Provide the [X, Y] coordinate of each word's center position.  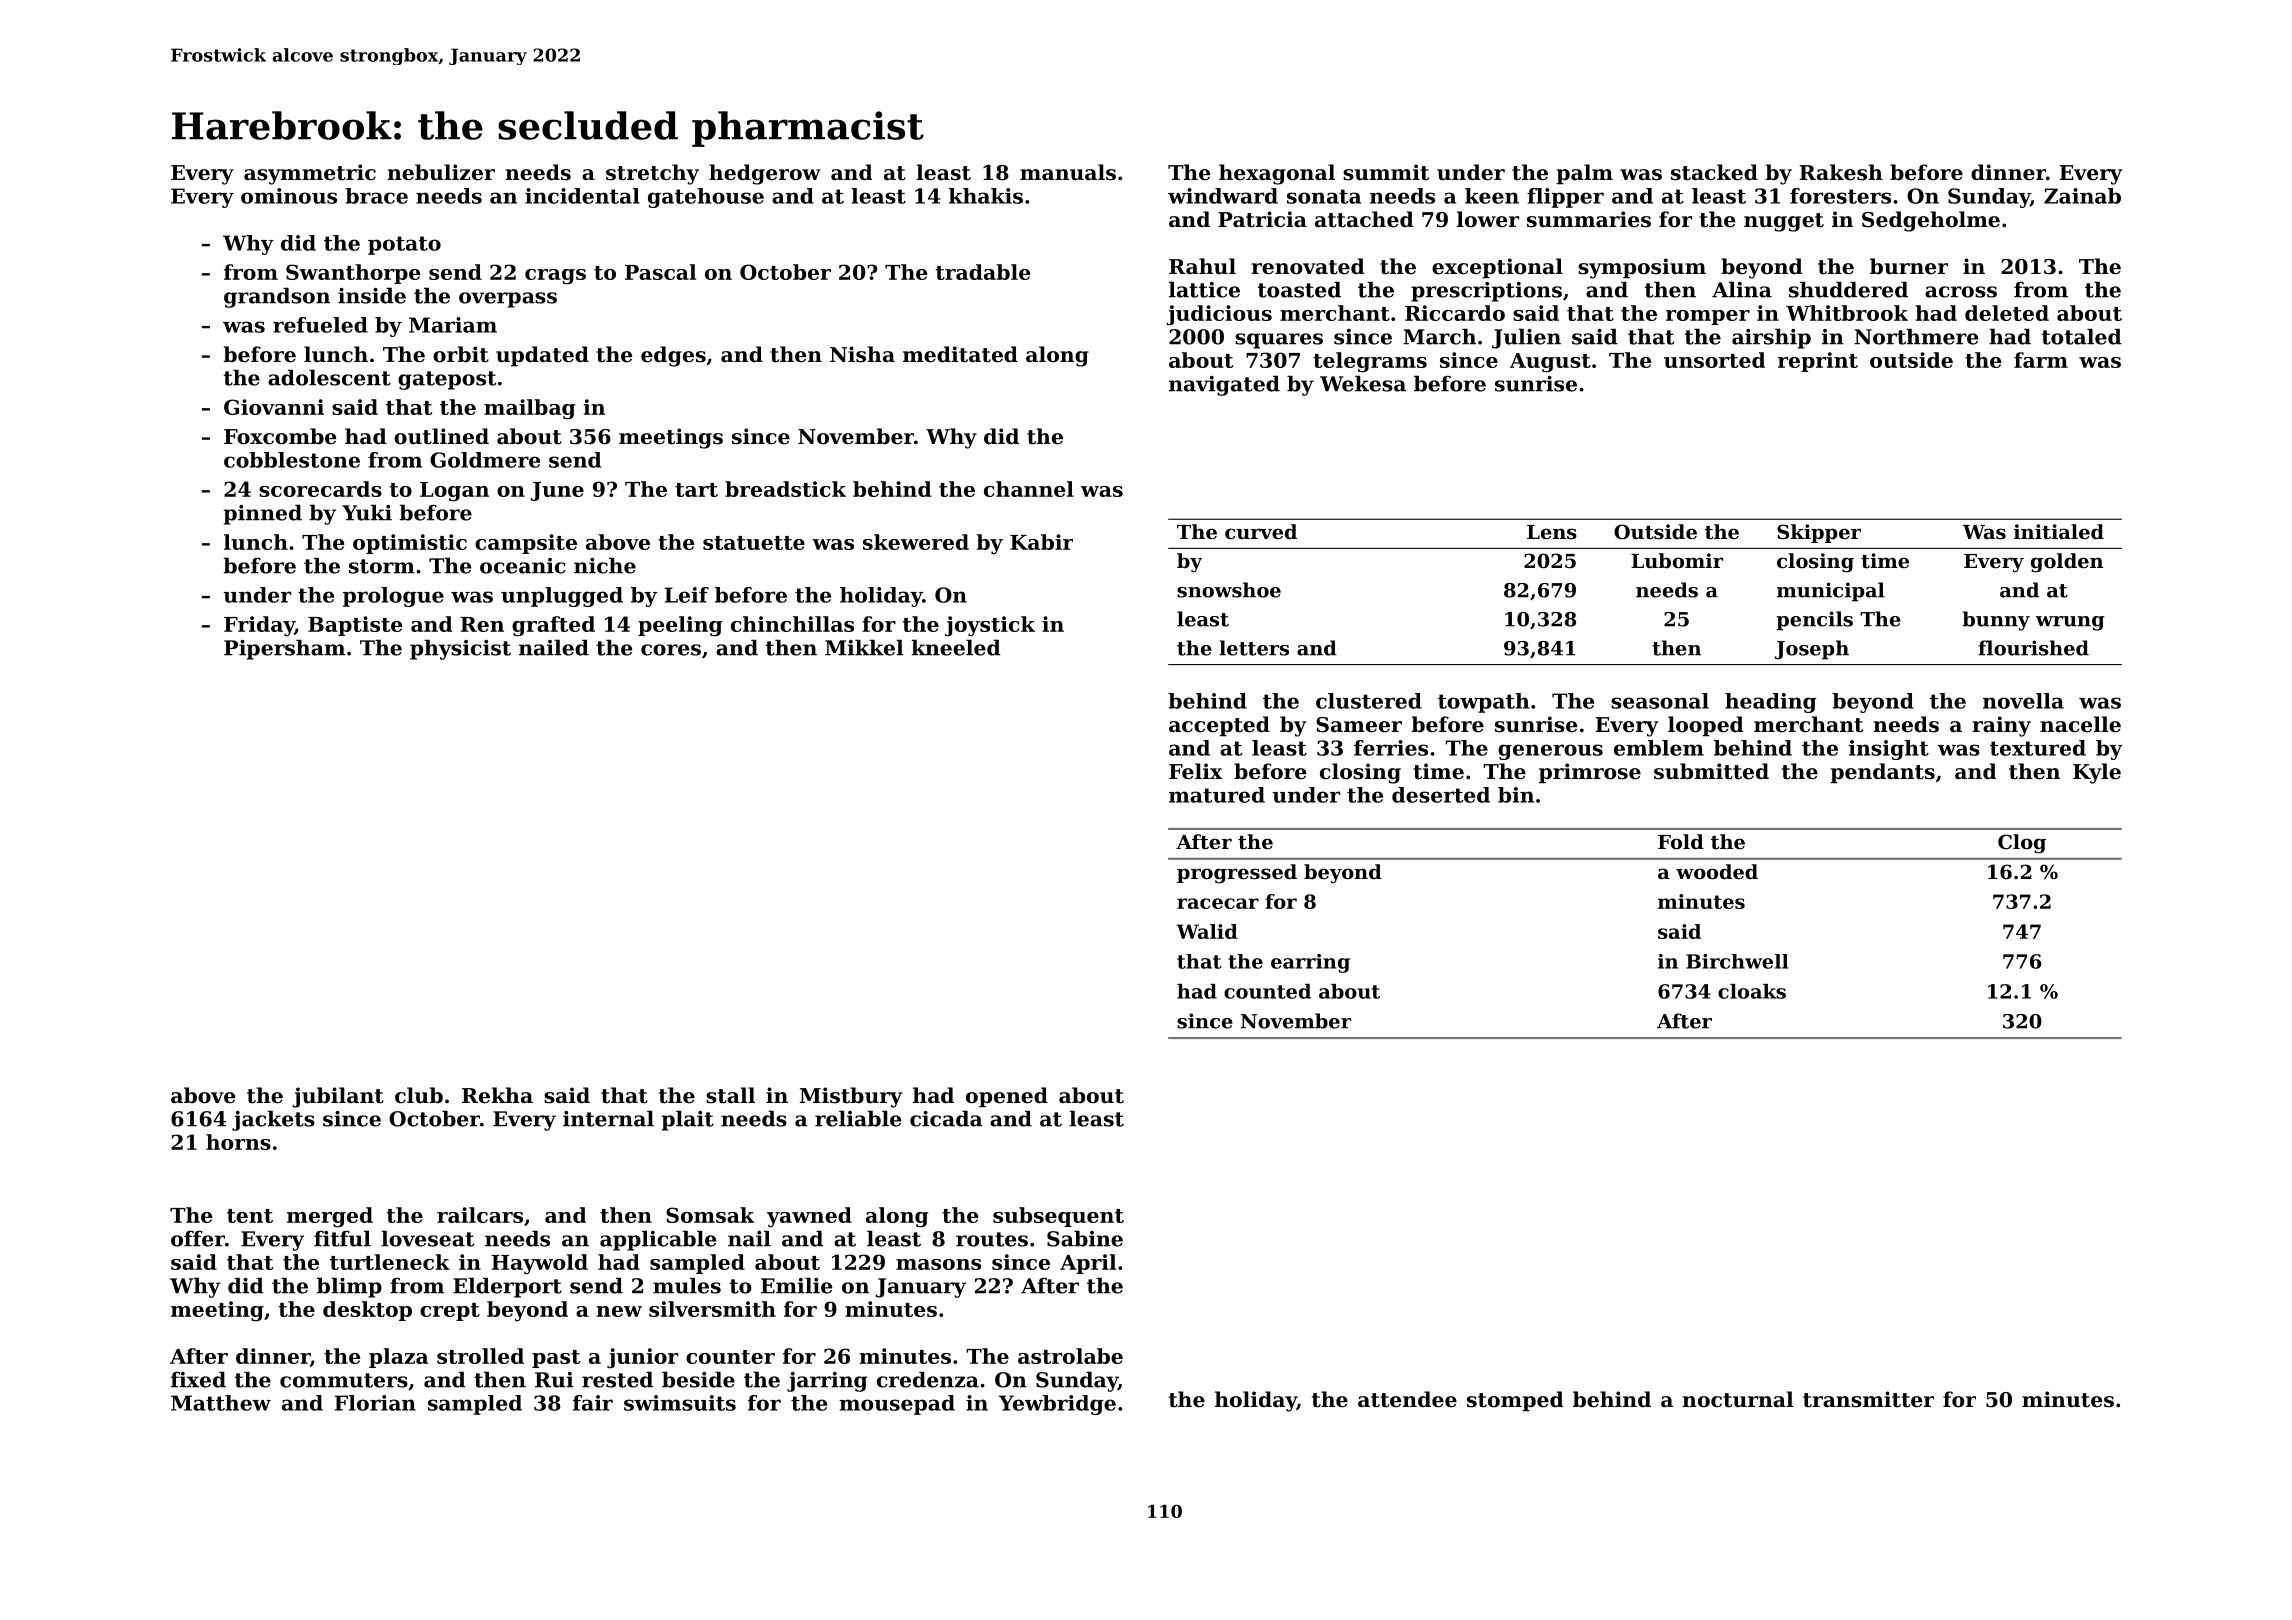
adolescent [329, 377]
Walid [1207, 931]
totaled [2082, 336]
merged [330, 1217]
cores [671, 650]
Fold [1681, 842]
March [1439, 336]
